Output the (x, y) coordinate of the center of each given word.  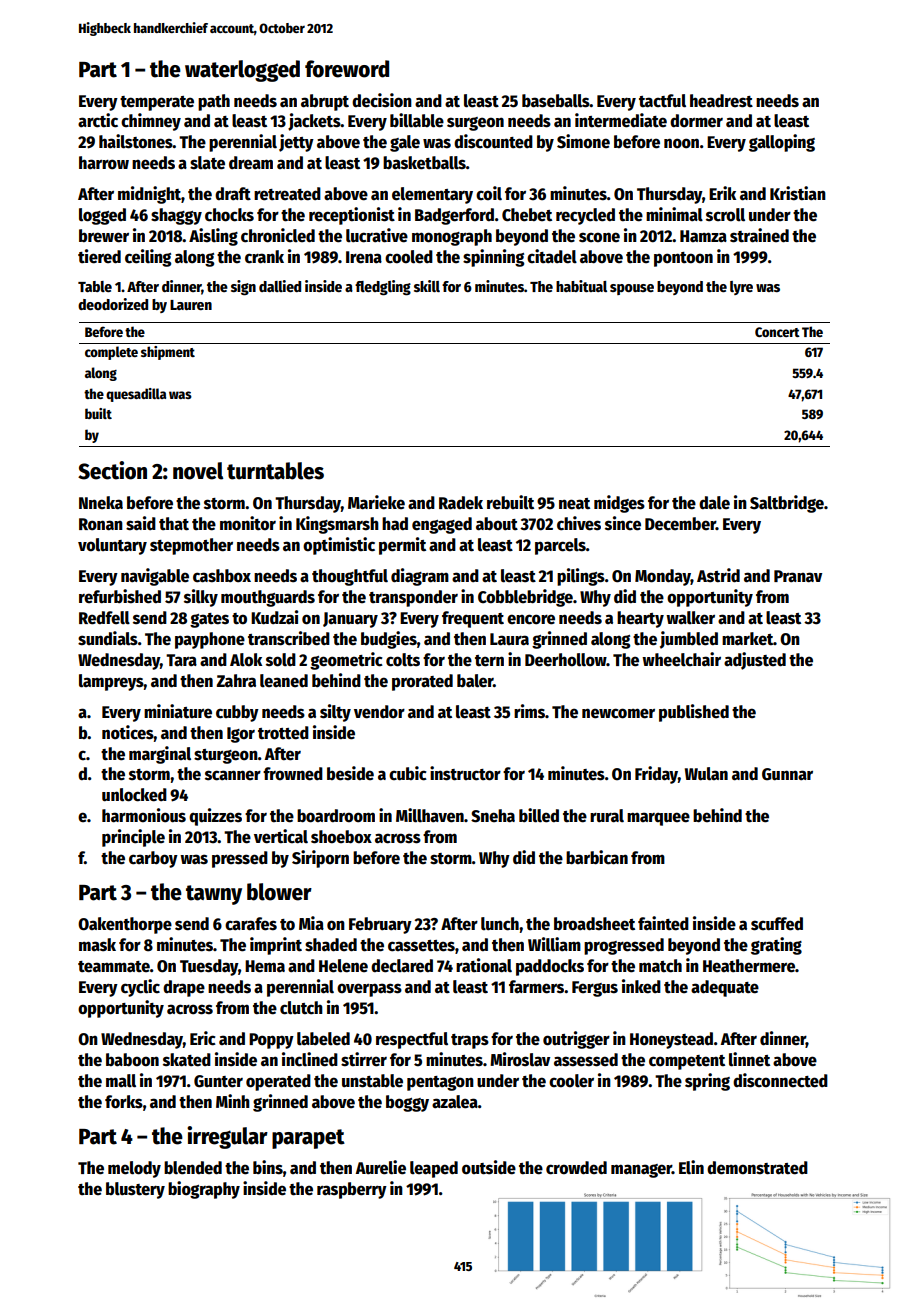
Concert (777, 332)
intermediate (621, 120)
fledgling (383, 288)
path (214, 102)
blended (193, 1168)
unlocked (134, 795)
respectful (412, 1040)
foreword (347, 69)
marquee (658, 819)
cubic (408, 773)
